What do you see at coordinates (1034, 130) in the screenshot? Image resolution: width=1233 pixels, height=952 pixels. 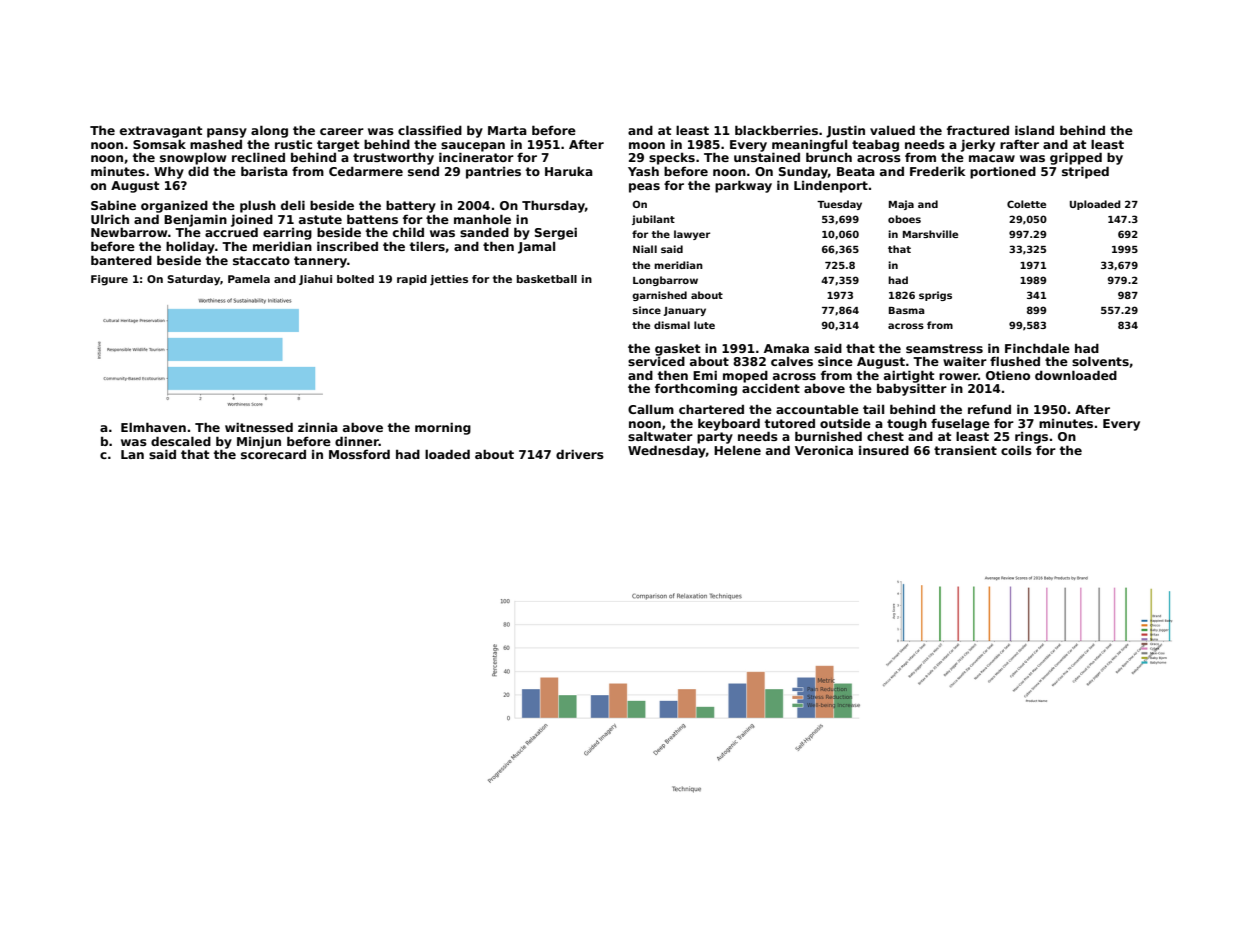 I see `island` at bounding box center [1034, 130].
